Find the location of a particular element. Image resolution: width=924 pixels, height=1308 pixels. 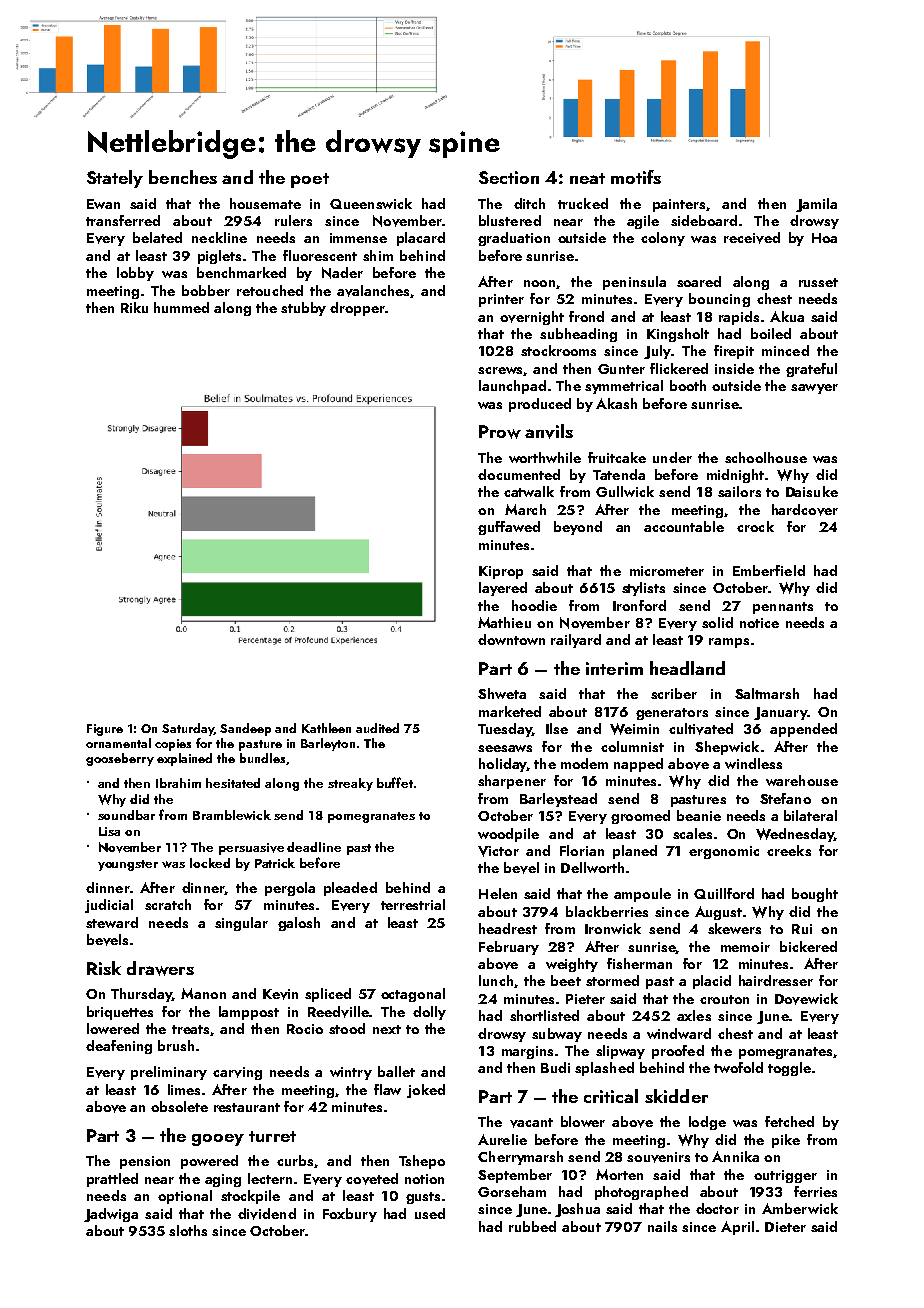

toggle is located at coordinates (789, 1069).
